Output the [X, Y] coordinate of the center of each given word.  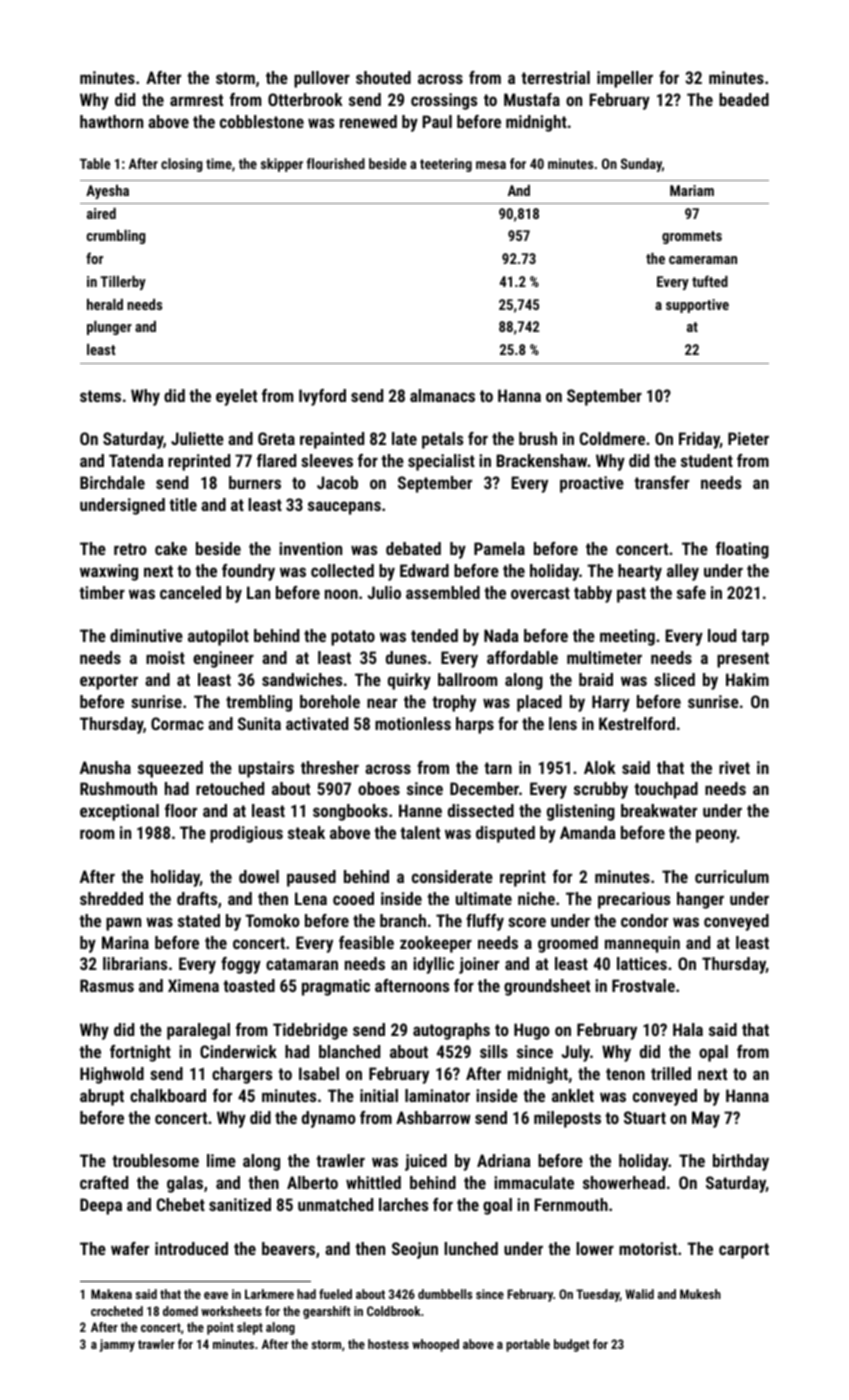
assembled [443, 592]
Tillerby [123, 283]
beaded [744, 99]
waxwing [109, 572]
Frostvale [643, 985]
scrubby [601, 790]
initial [379, 1095]
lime [221, 1160]
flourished [336, 163]
